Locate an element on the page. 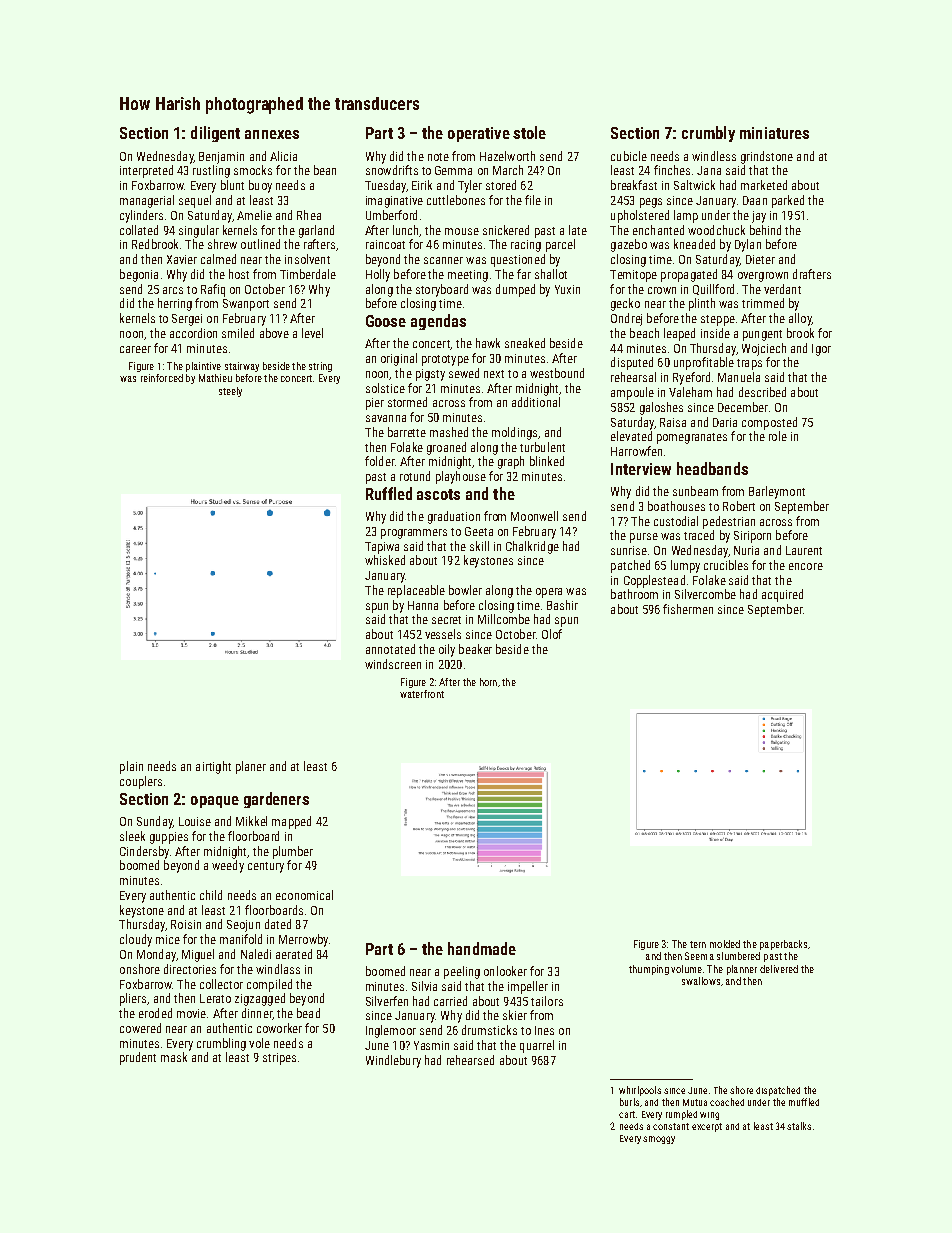  movie is located at coordinates (191, 1013).
